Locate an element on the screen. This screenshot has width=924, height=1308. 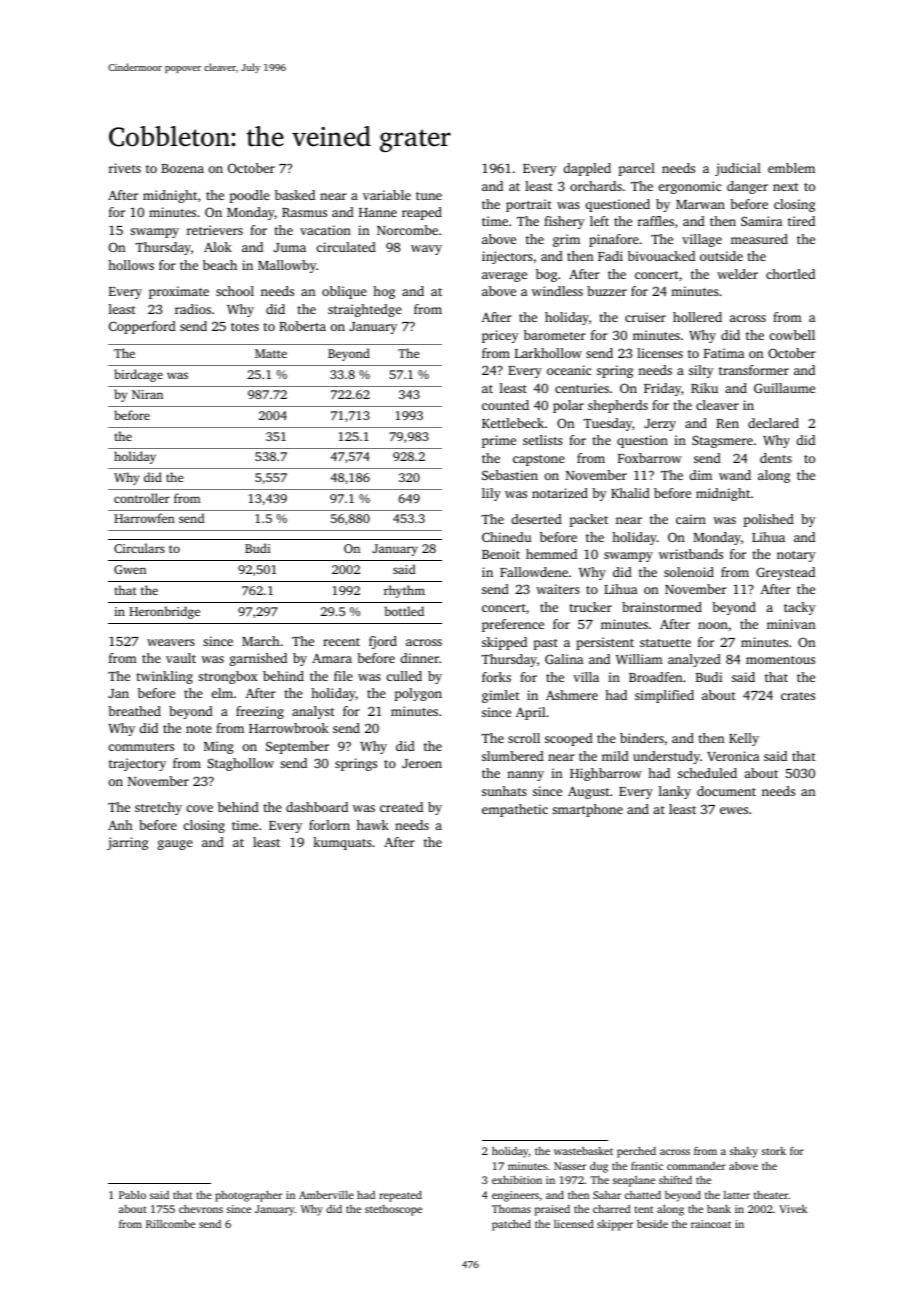
empathetic is located at coordinates (515, 810).
